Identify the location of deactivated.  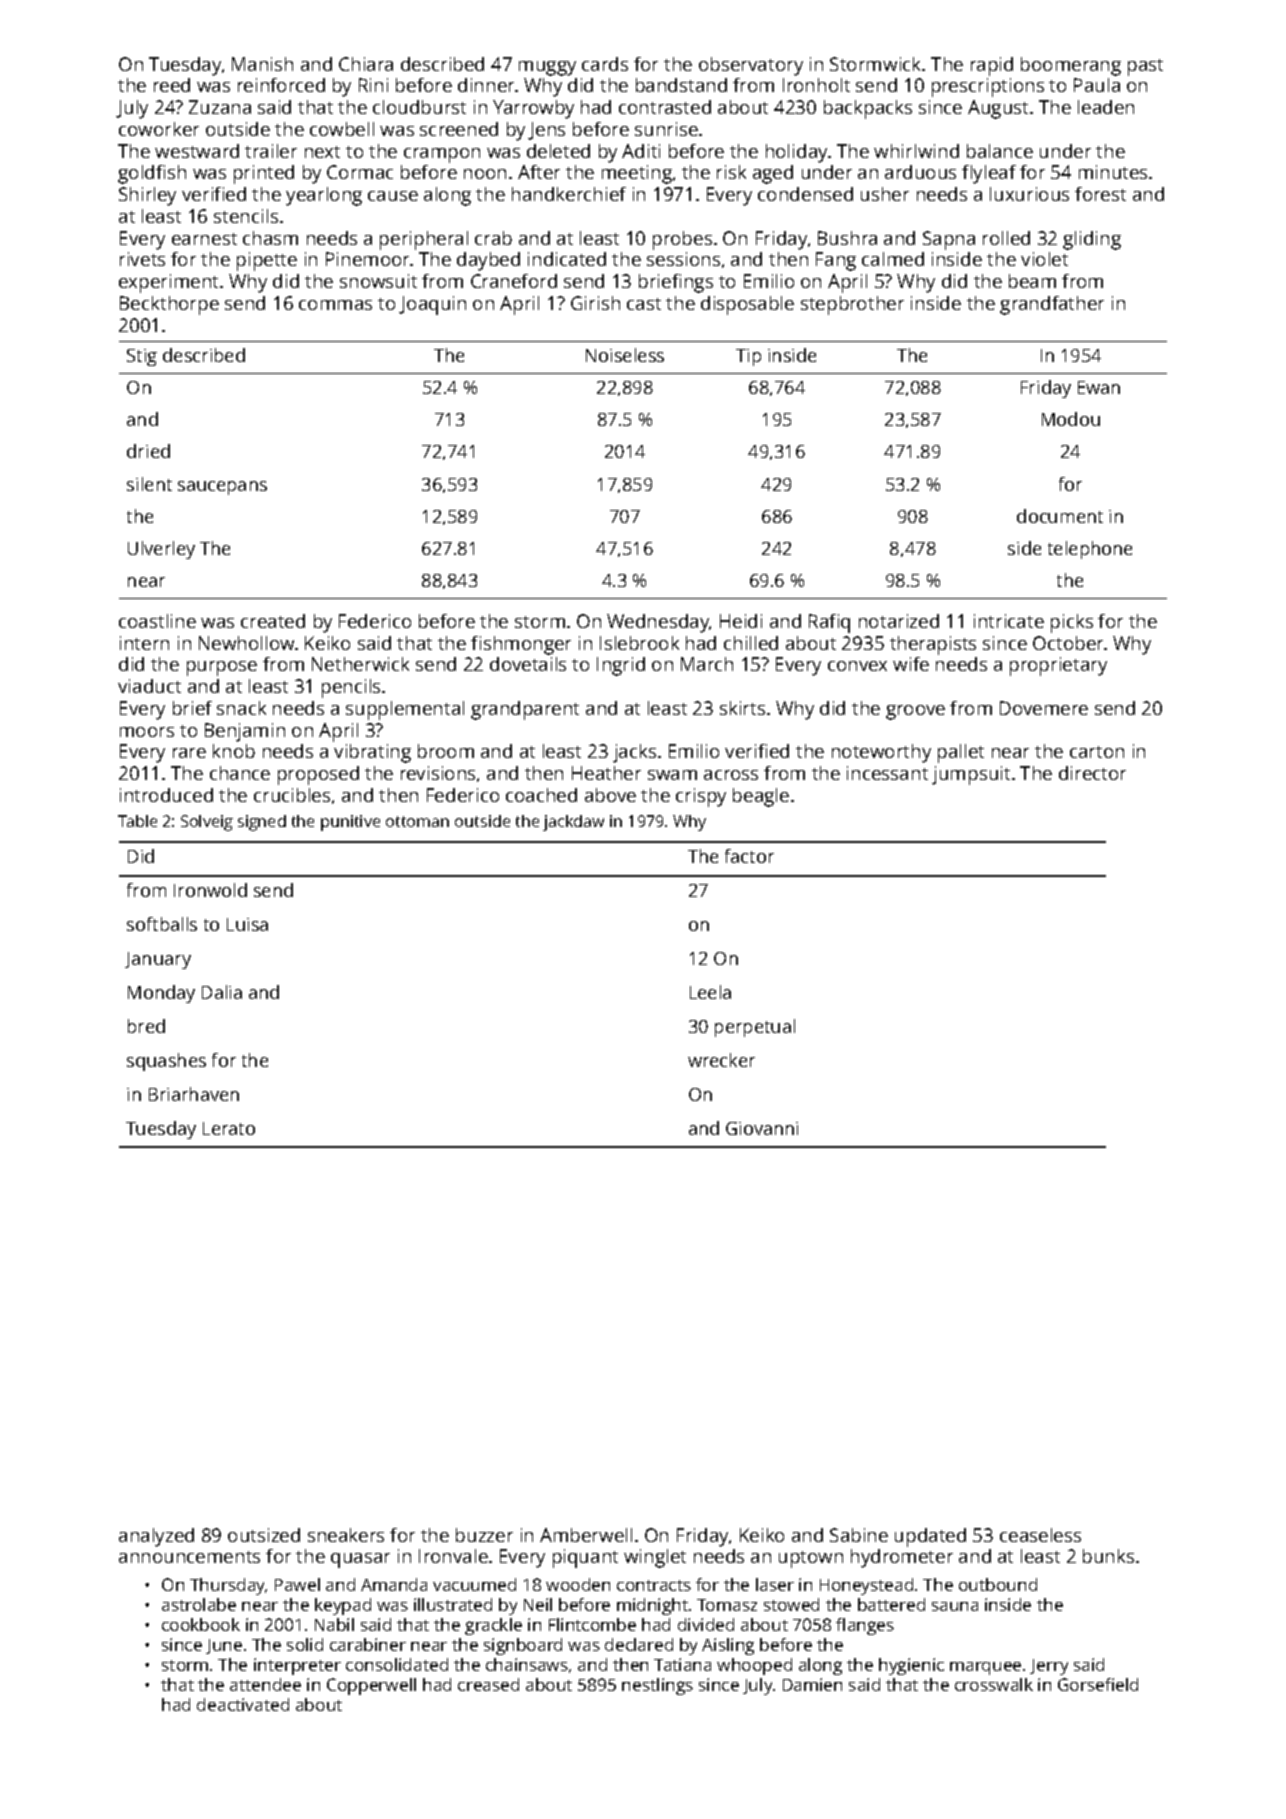
(243, 1704).
